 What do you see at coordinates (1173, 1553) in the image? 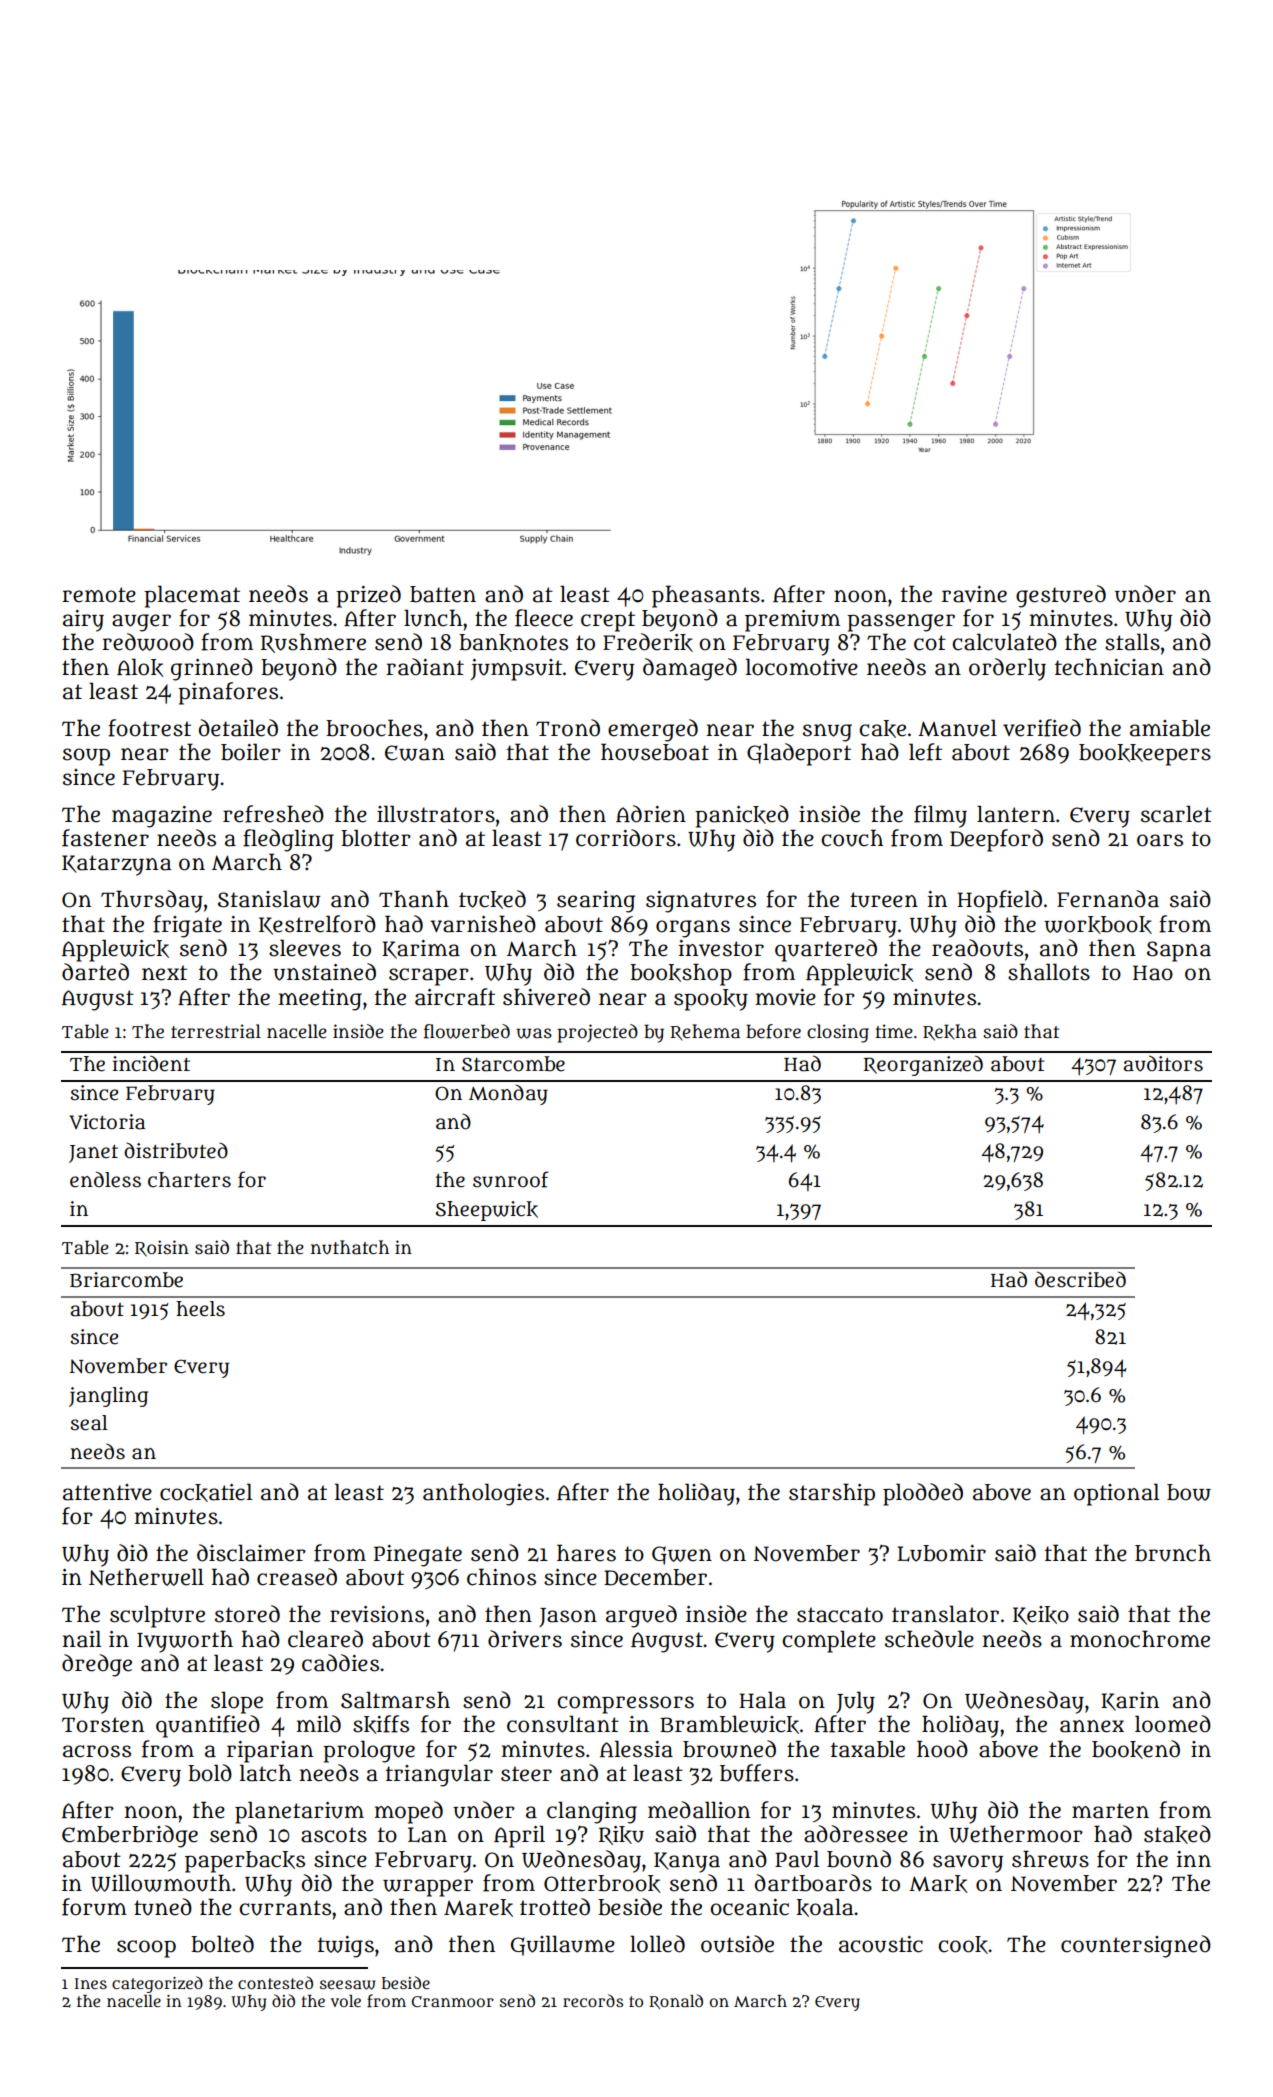
I see `brunch` at bounding box center [1173, 1553].
